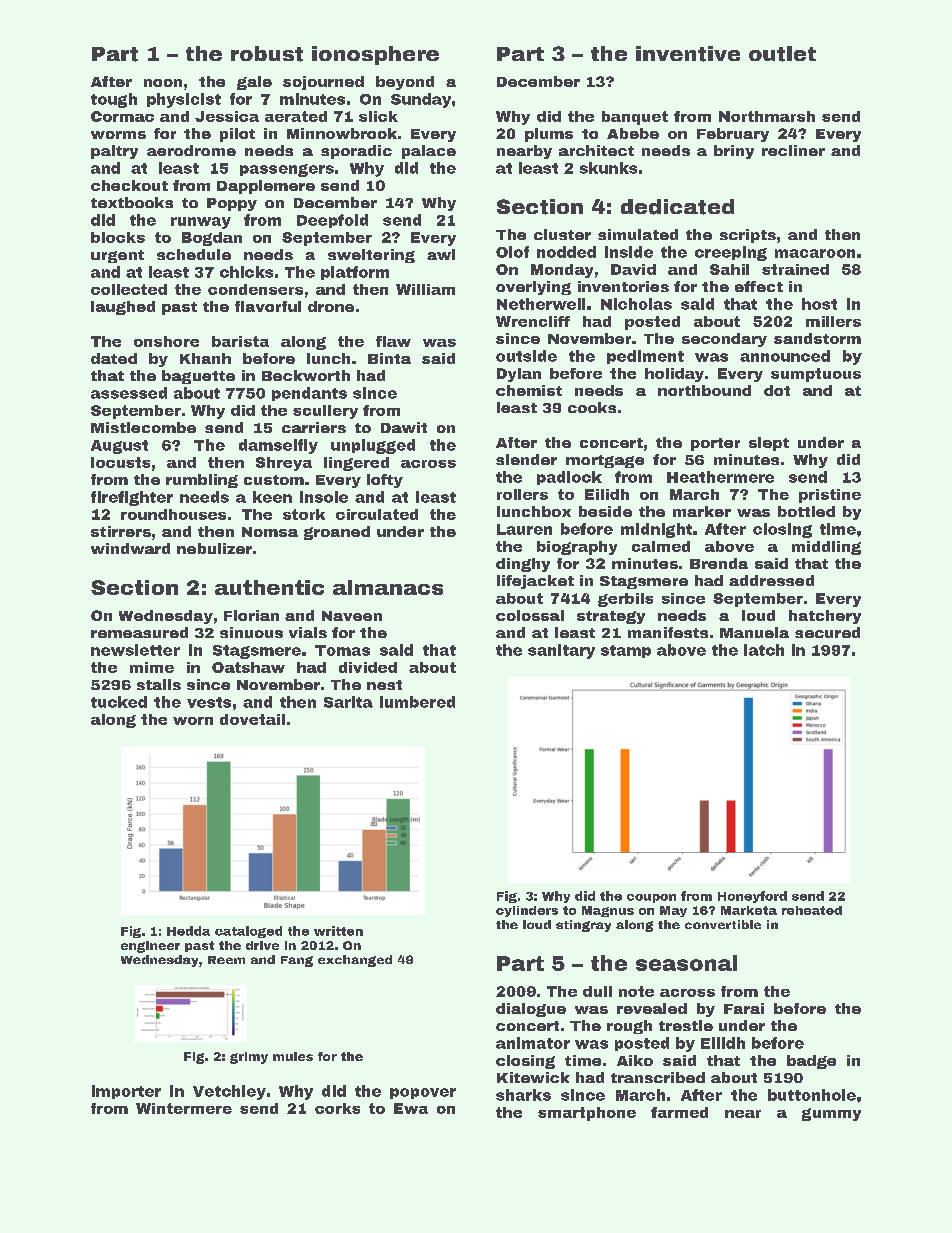 The image size is (952, 1233). Describe the element at coordinates (184, 1108) in the document. I see `Wintermere` at that location.
